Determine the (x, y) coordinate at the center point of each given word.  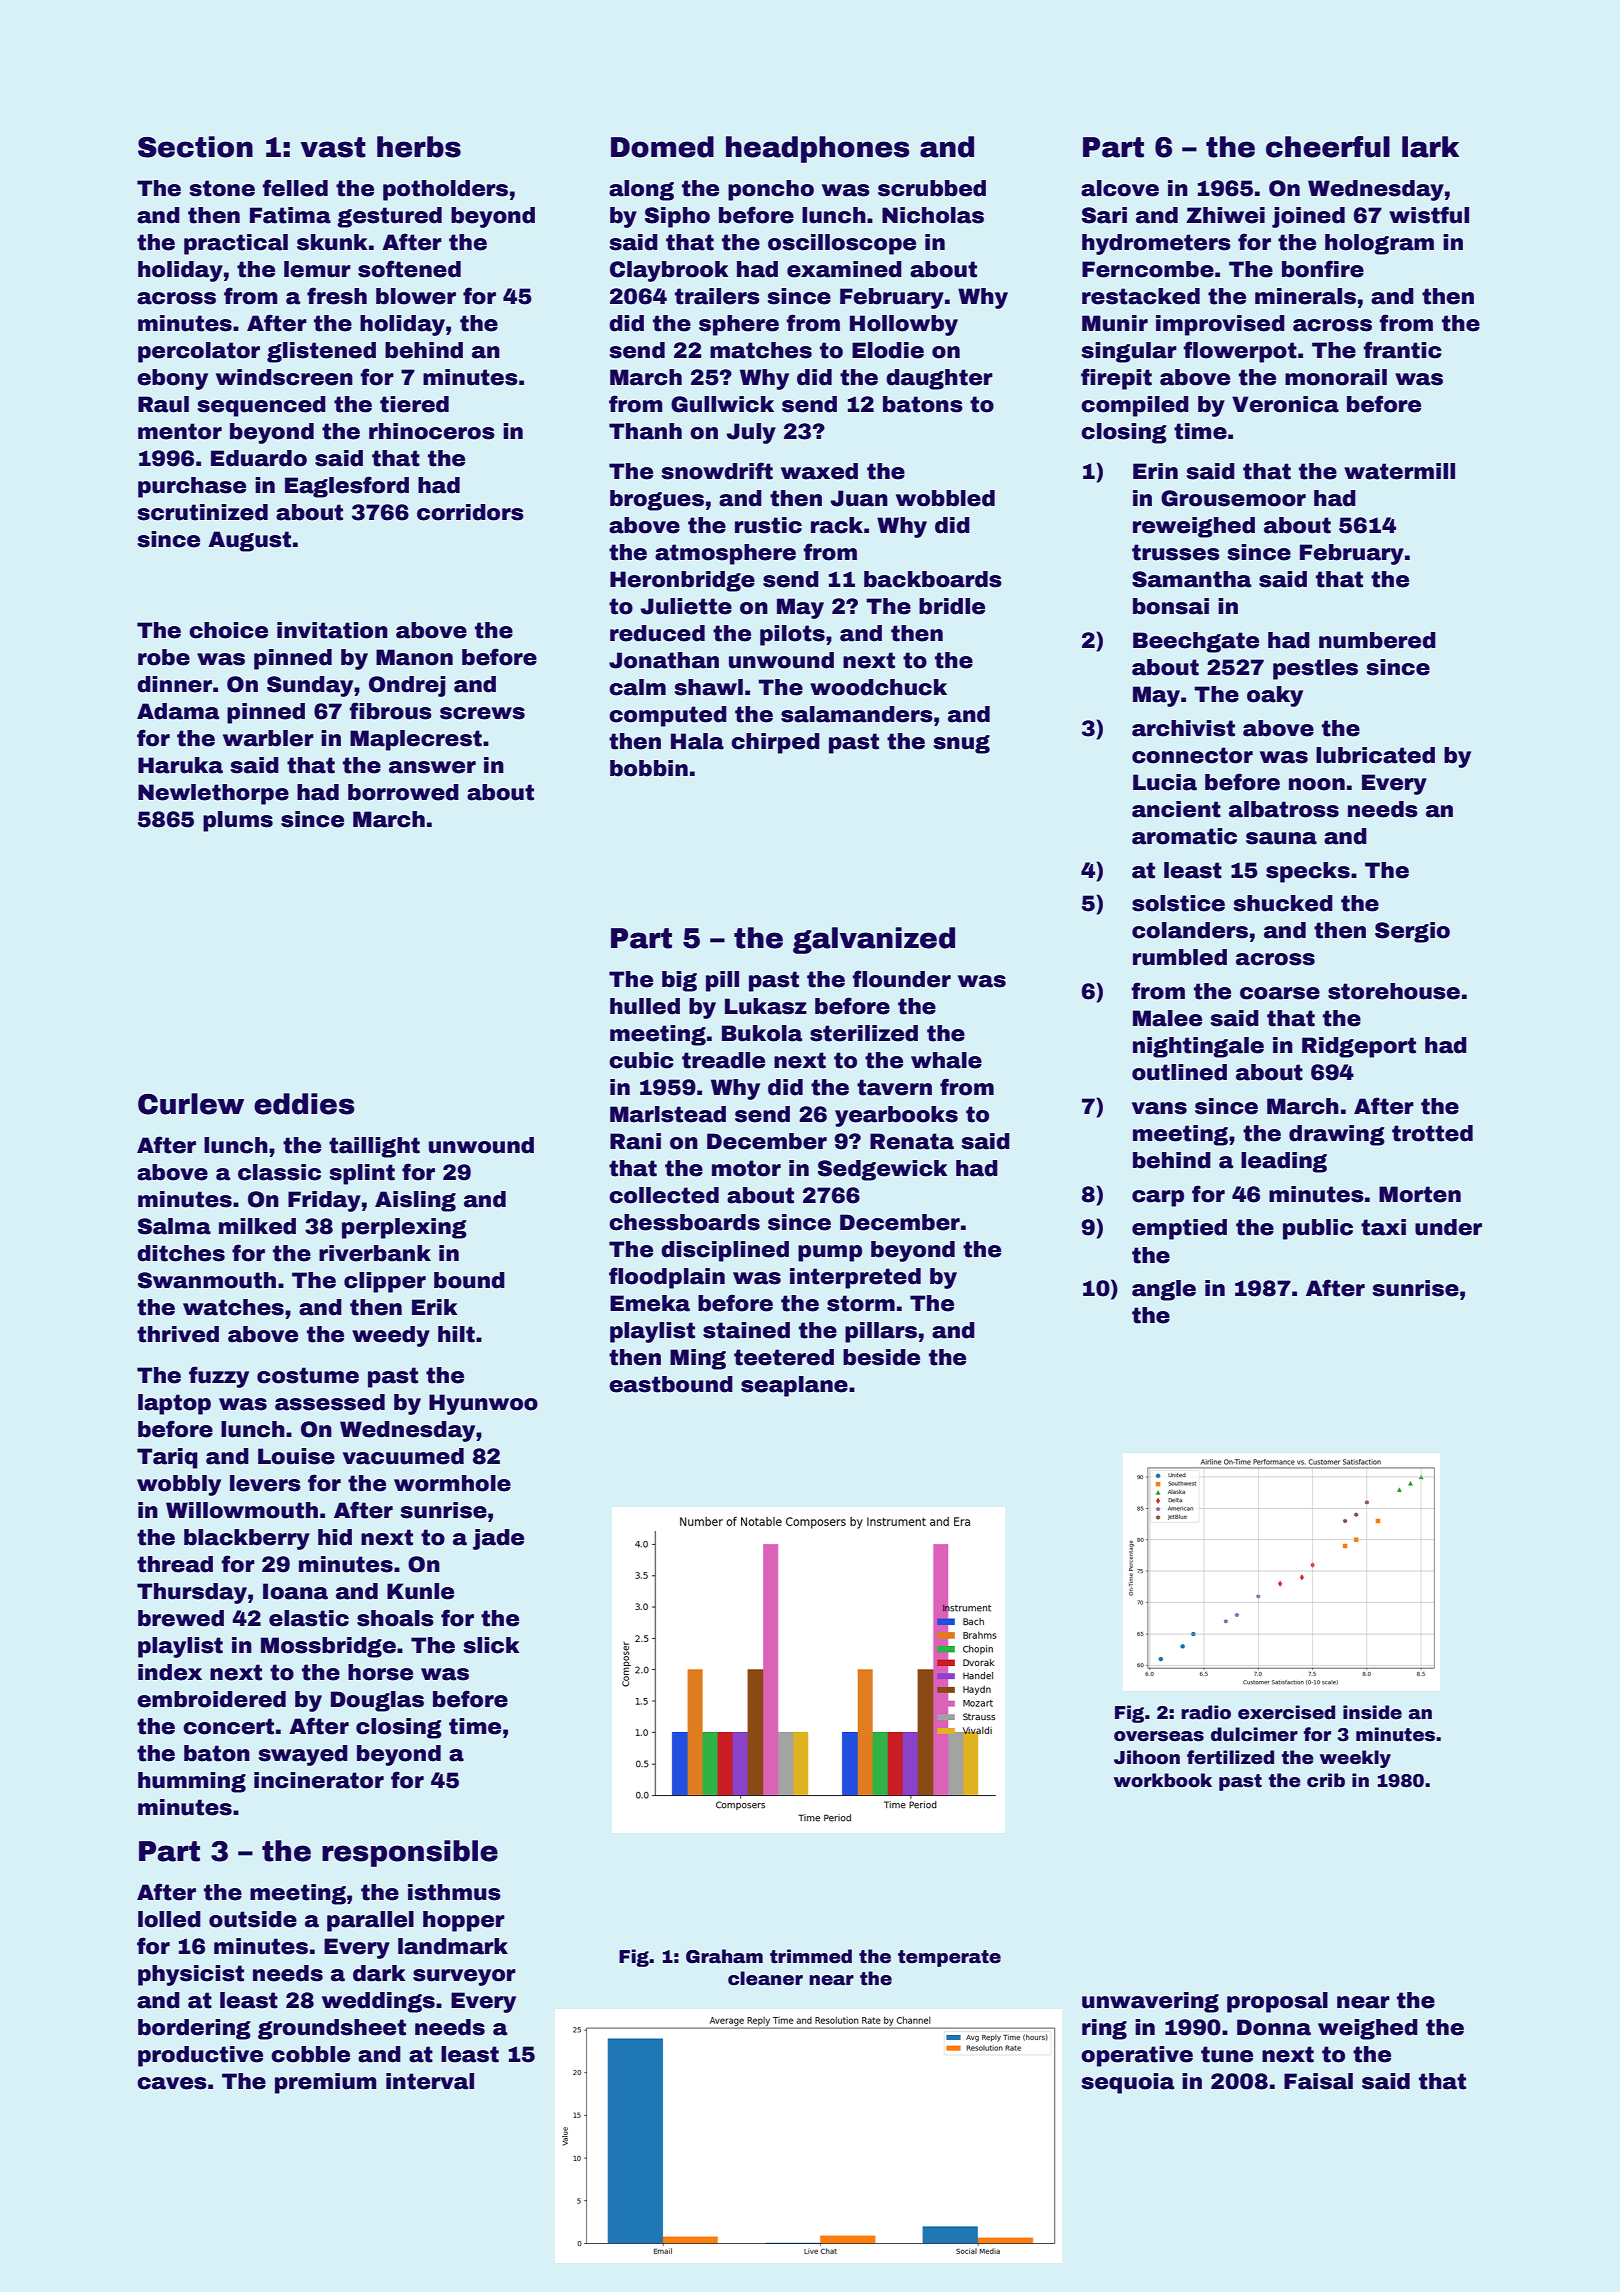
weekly (1355, 1759)
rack (837, 525)
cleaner (765, 1978)
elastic (309, 1618)
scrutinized (203, 512)
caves (172, 2083)
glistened (321, 352)
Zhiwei (1225, 215)
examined (844, 269)
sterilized (864, 1033)
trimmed (811, 1956)
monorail (1336, 377)
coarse (1280, 993)
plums (238, 821)
